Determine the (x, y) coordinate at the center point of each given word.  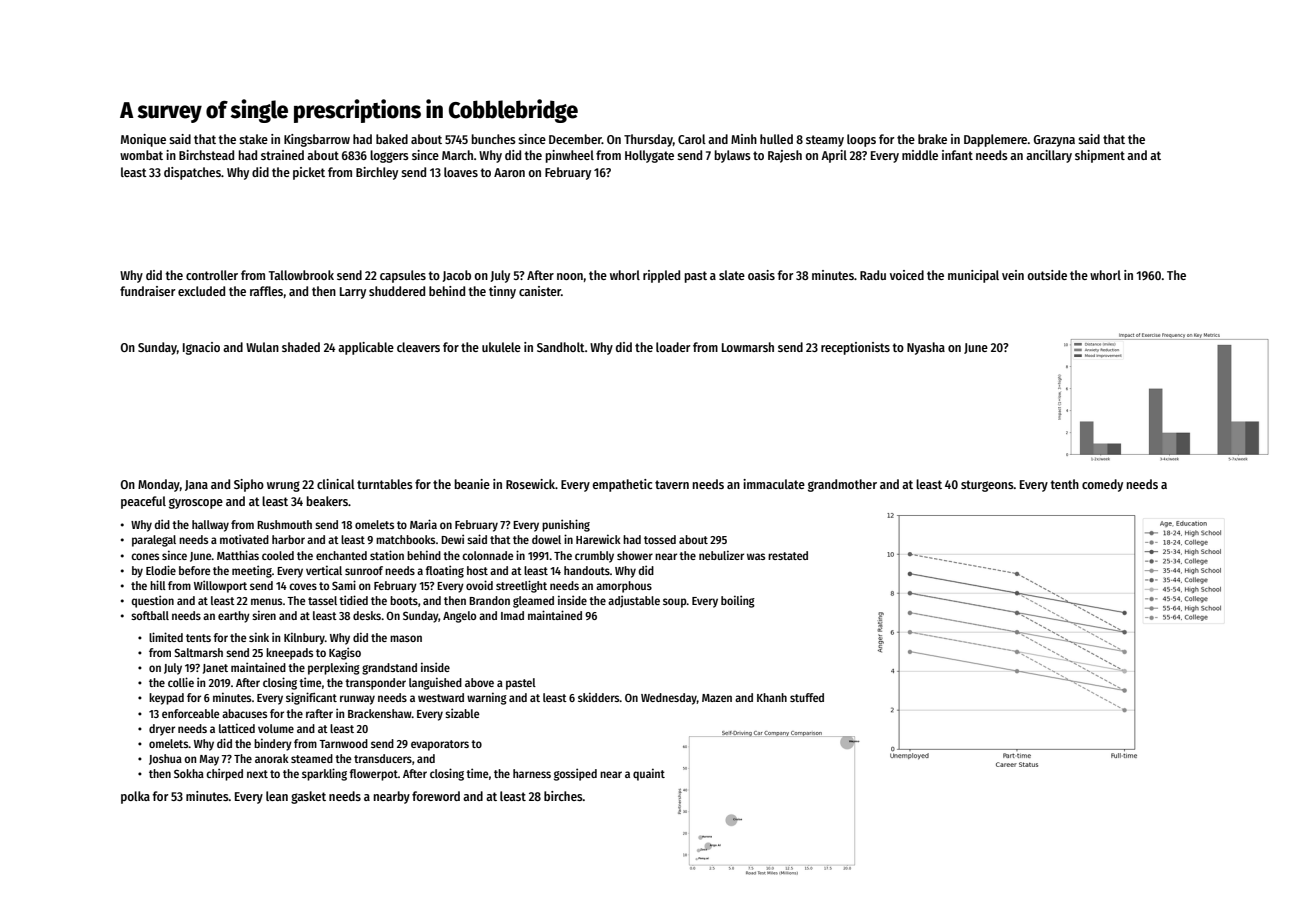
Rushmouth (284, 524)
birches (563, 796)
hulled (776, 139)
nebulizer (721, 555)
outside (1047, 275)
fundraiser (148, 291)
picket (309, 173)
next (257, 774)
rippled (661, 276)
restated (788, 555)
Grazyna (1054, 141)
